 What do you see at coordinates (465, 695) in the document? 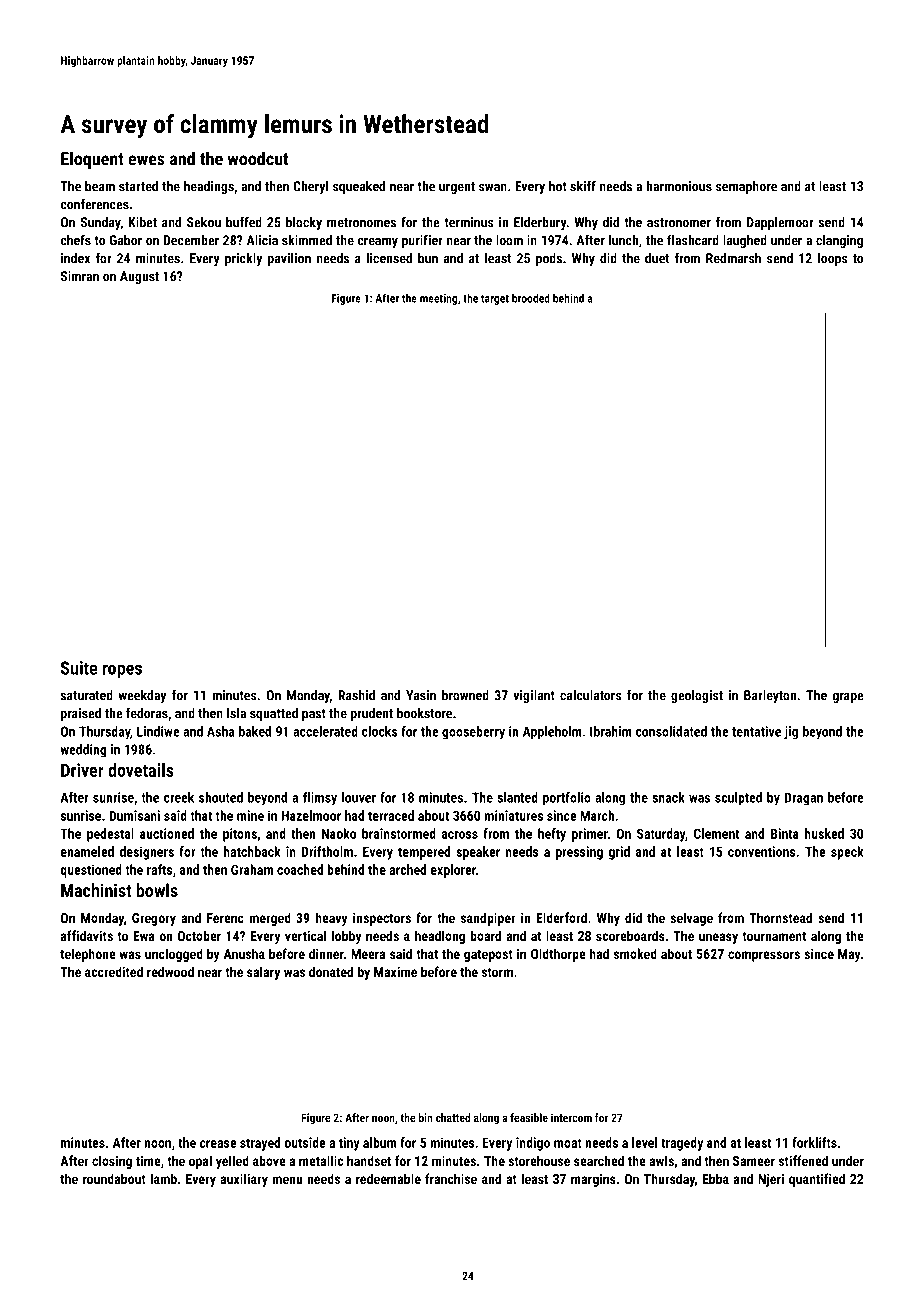
I see `browned` at bounding box center [465, 695].
